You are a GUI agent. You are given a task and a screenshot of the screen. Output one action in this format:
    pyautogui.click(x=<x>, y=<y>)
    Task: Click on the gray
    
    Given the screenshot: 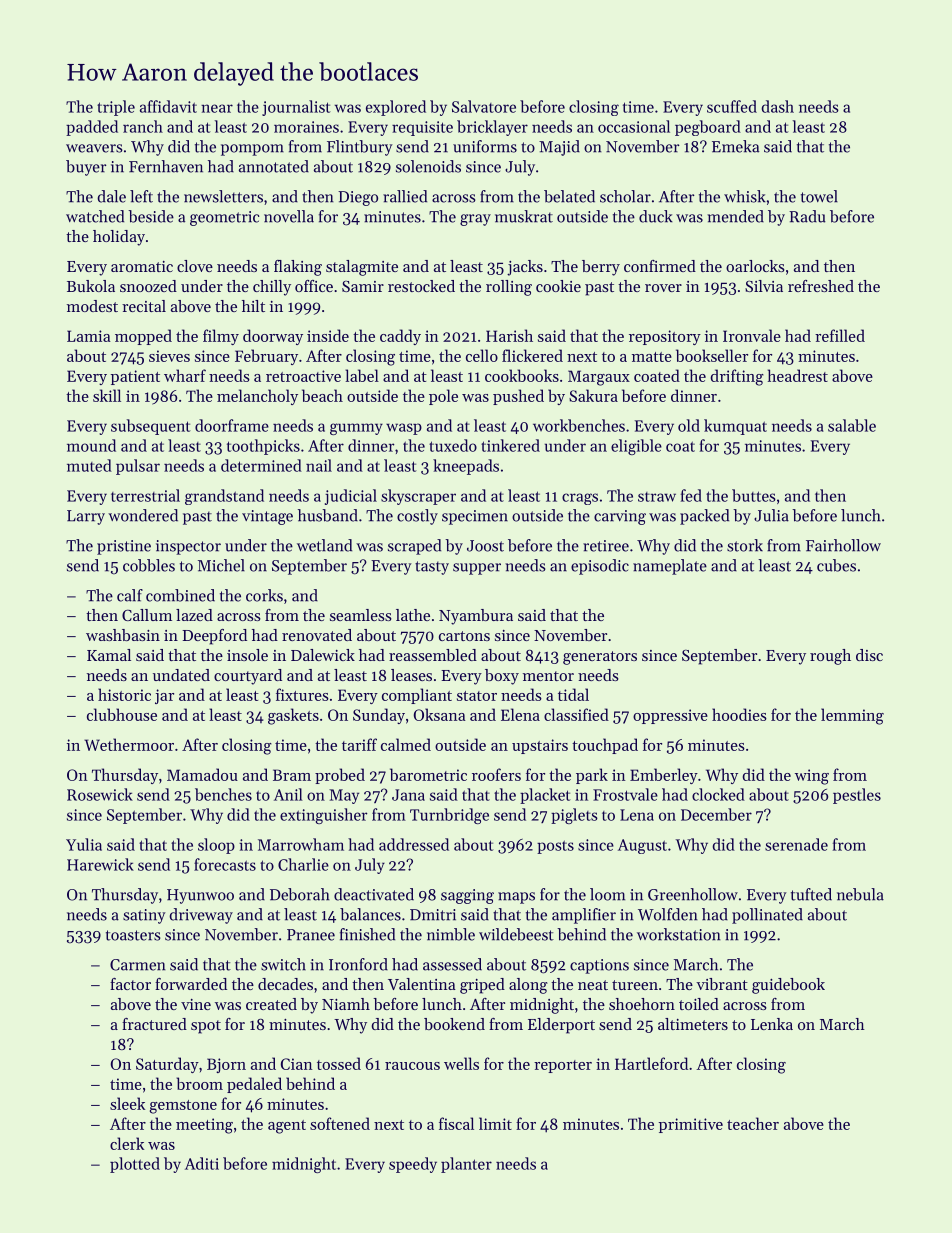 What is the action you would take?
    pyautogui.click(x=475, y=220)
